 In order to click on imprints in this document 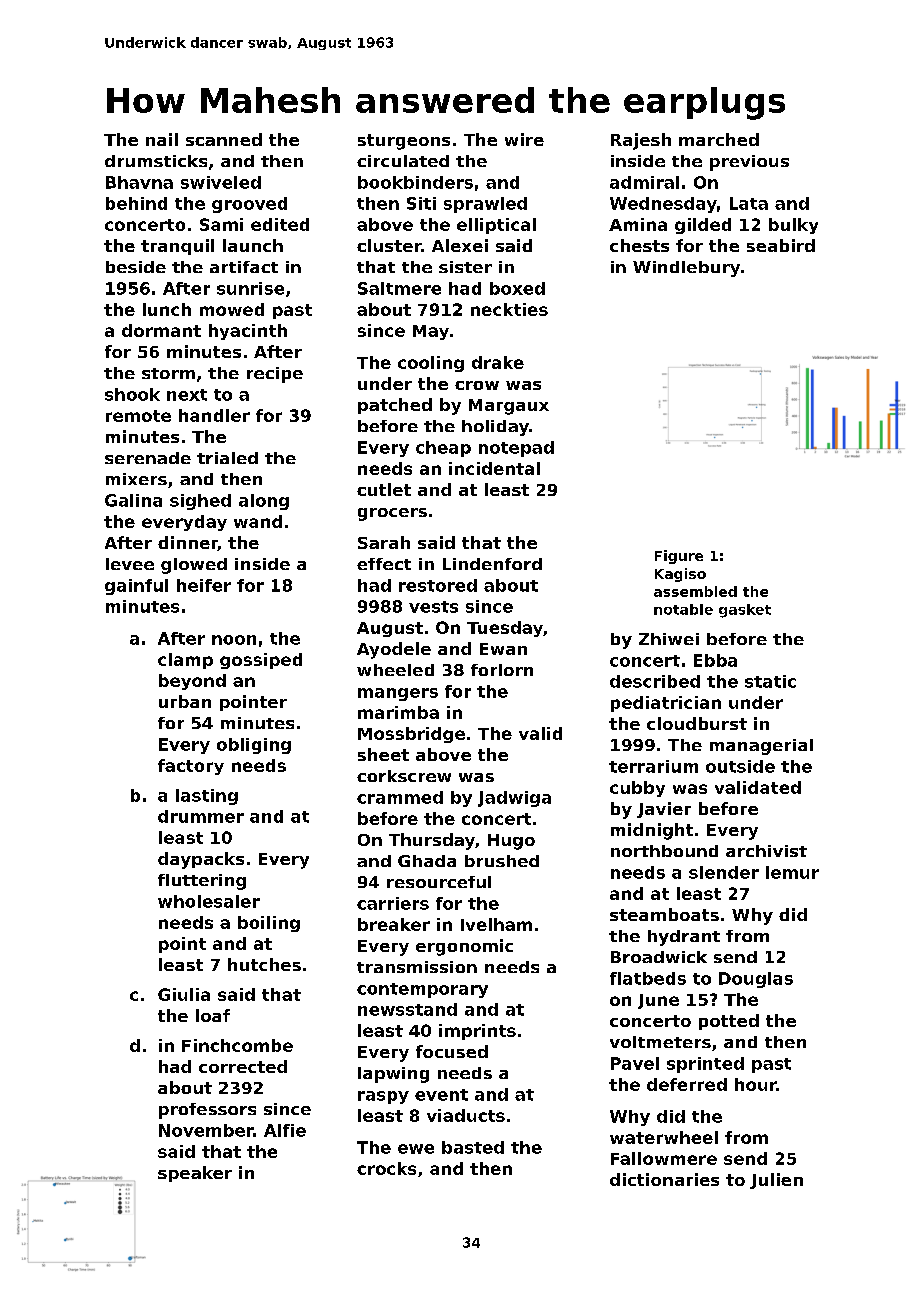, I will do `click(477, 1032)`.
